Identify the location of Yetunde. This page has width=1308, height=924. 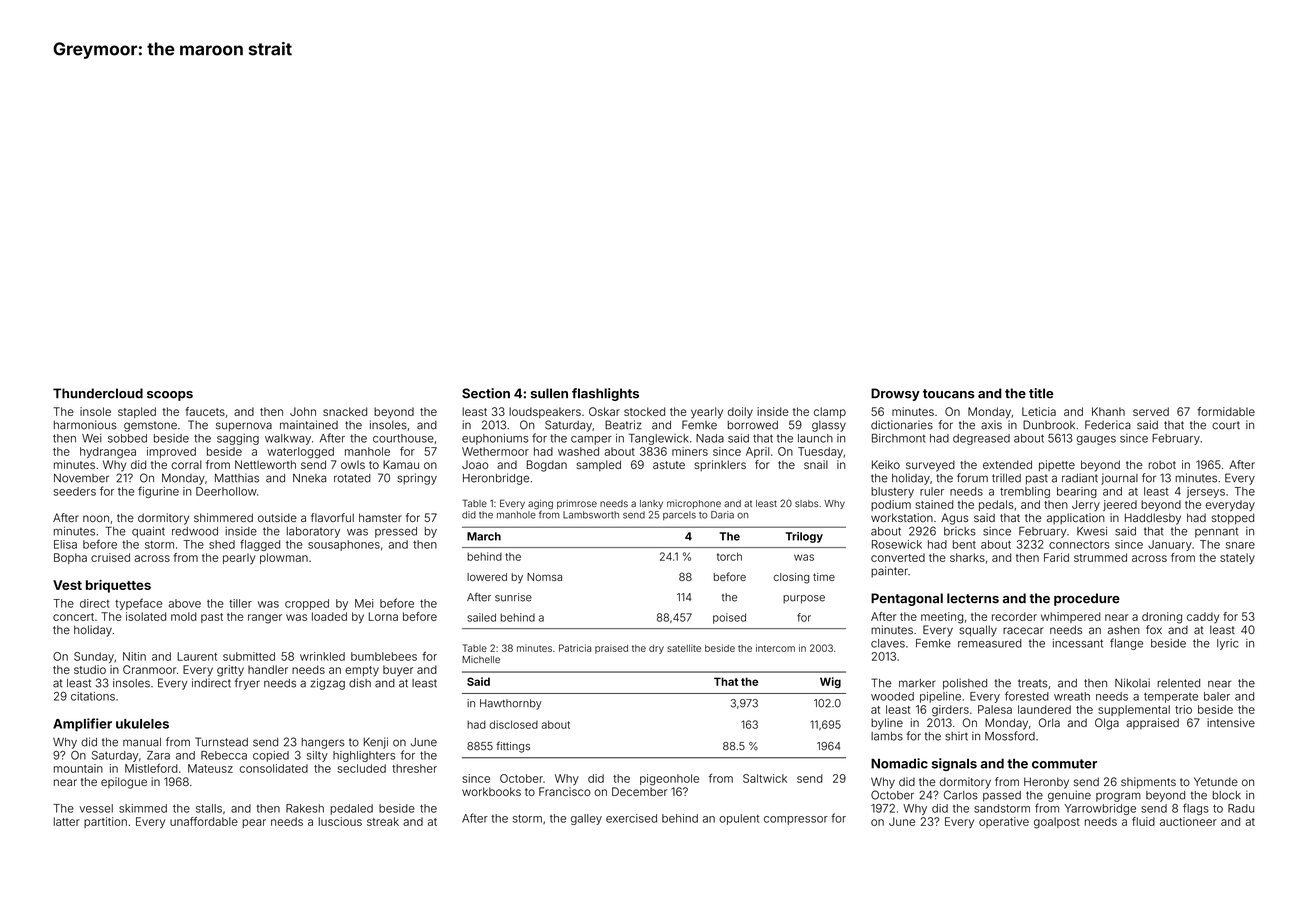
(1216, 781).
